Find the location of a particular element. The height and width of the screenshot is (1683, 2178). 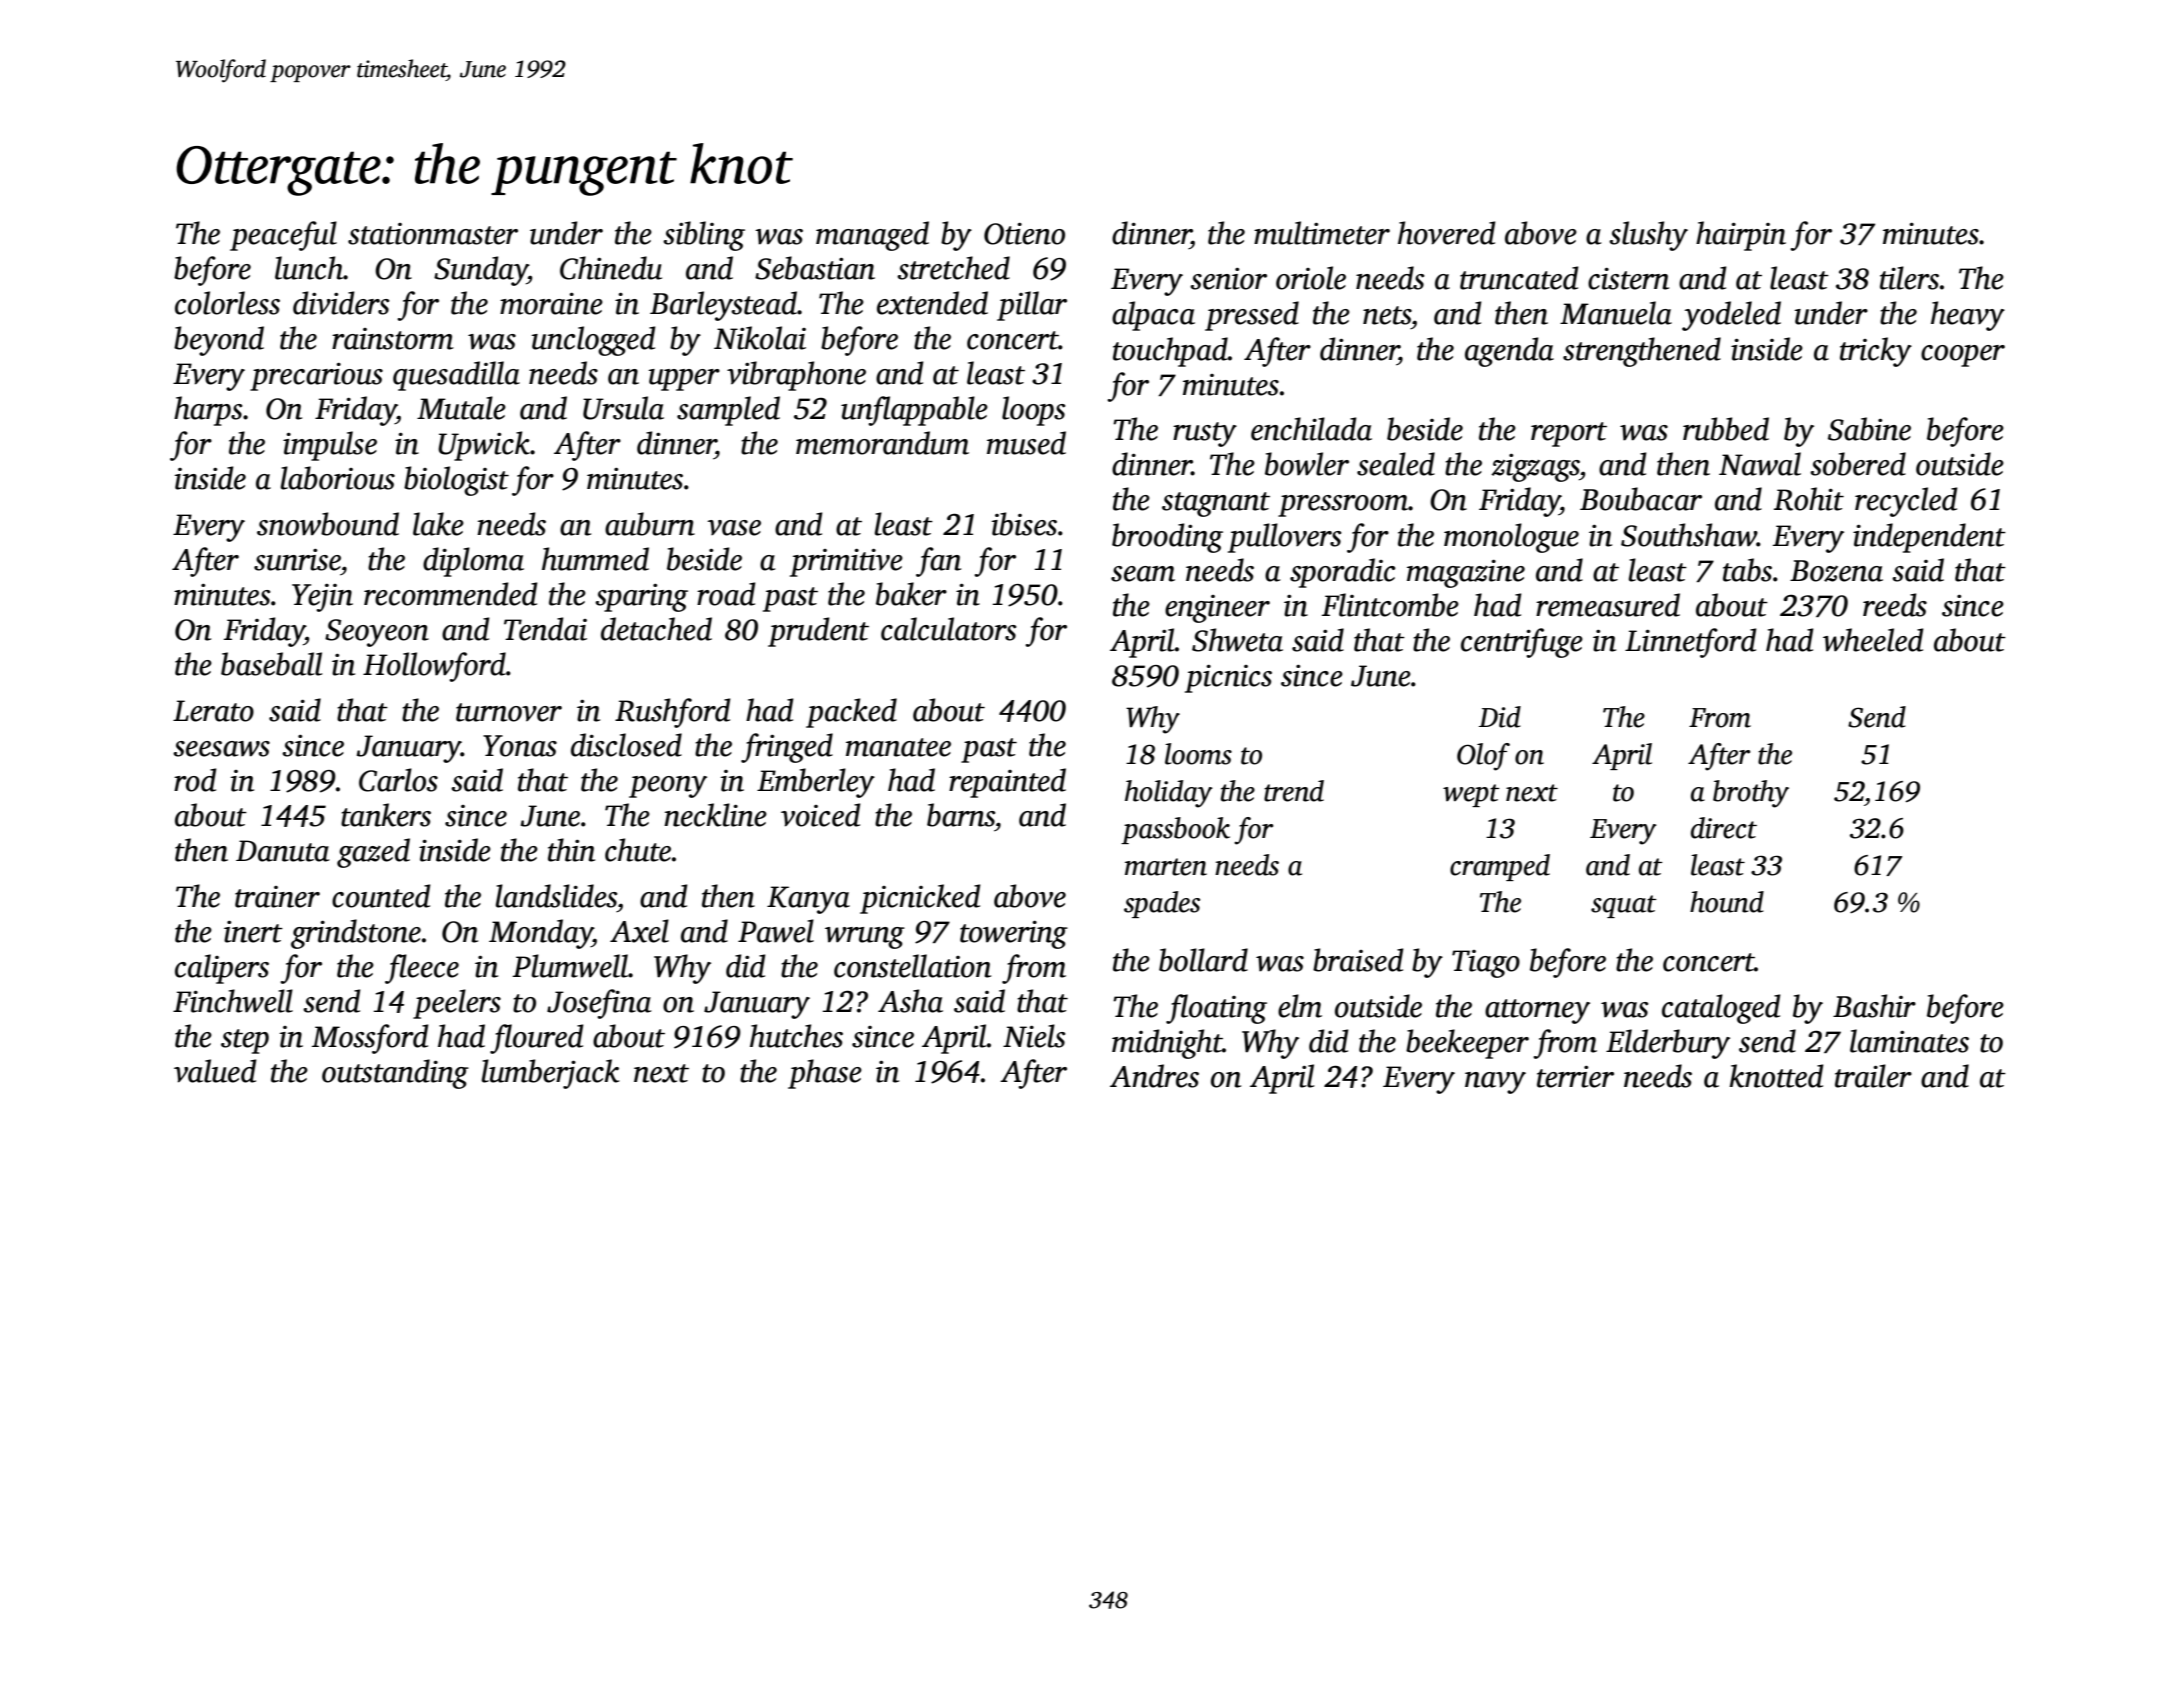

brooding is located at coordinates (1167, 538).
